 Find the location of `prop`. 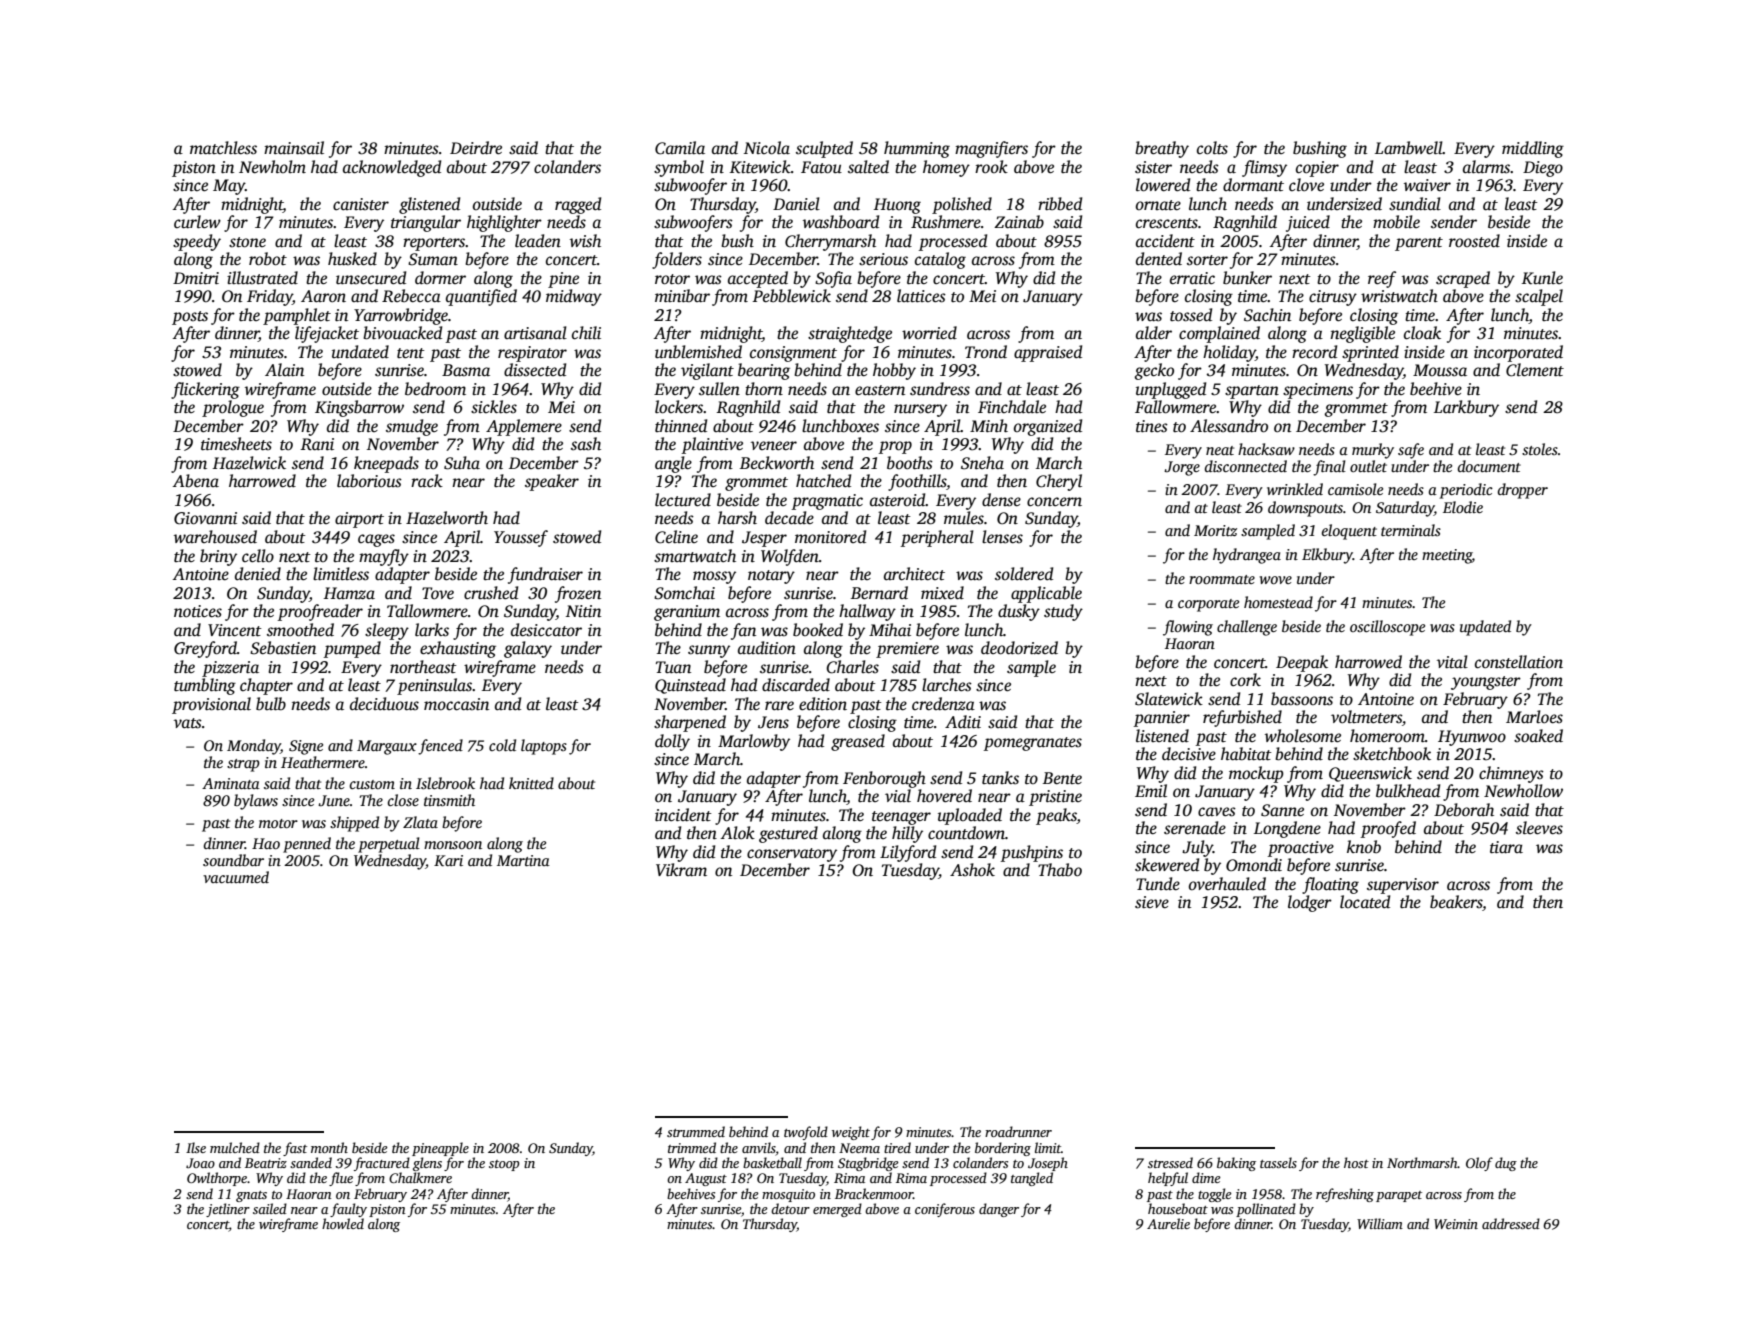

prop is located at coordinates (895, 447).
